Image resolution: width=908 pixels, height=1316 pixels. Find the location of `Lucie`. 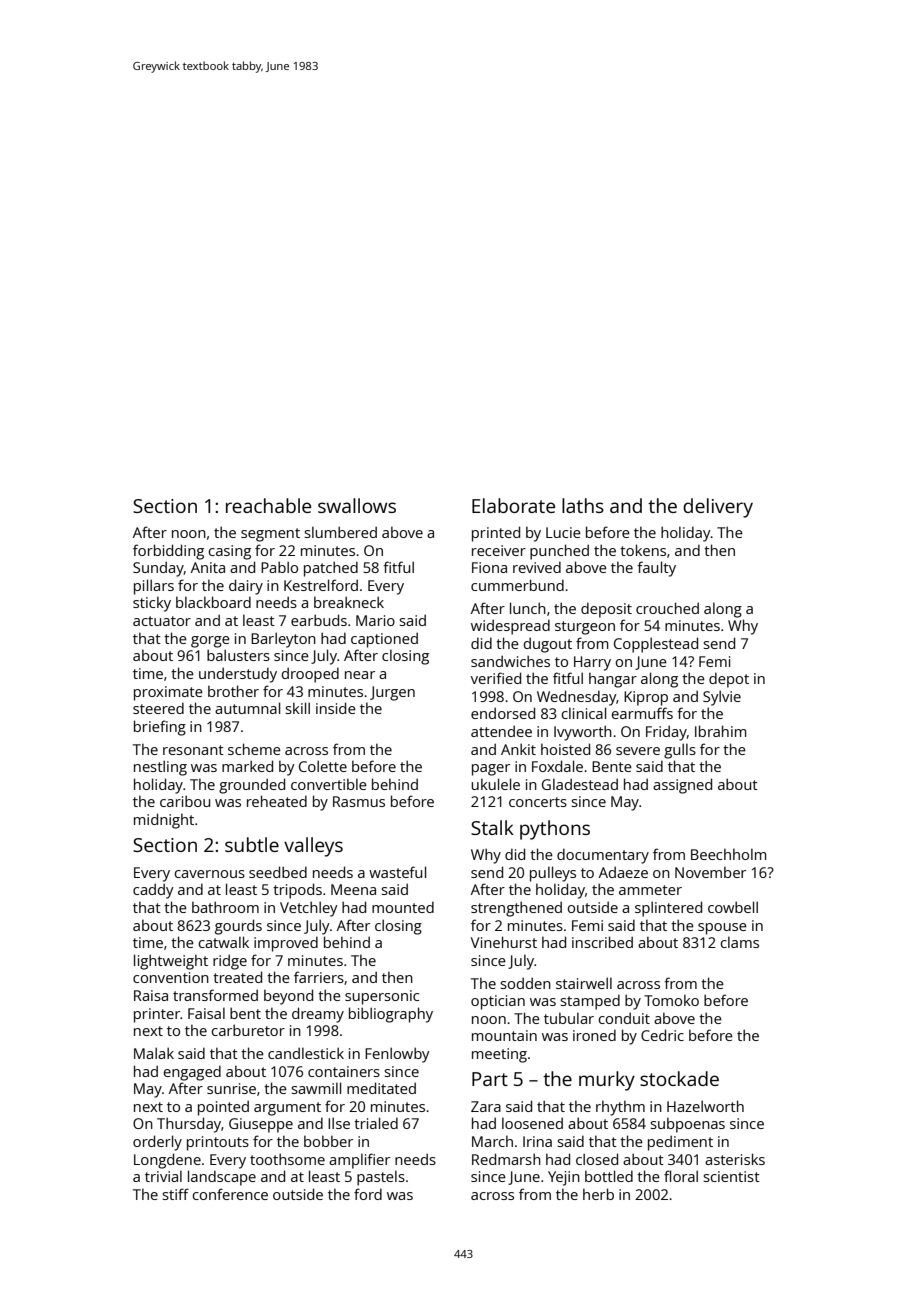

Lucie is located at coordinates (563, 532).
